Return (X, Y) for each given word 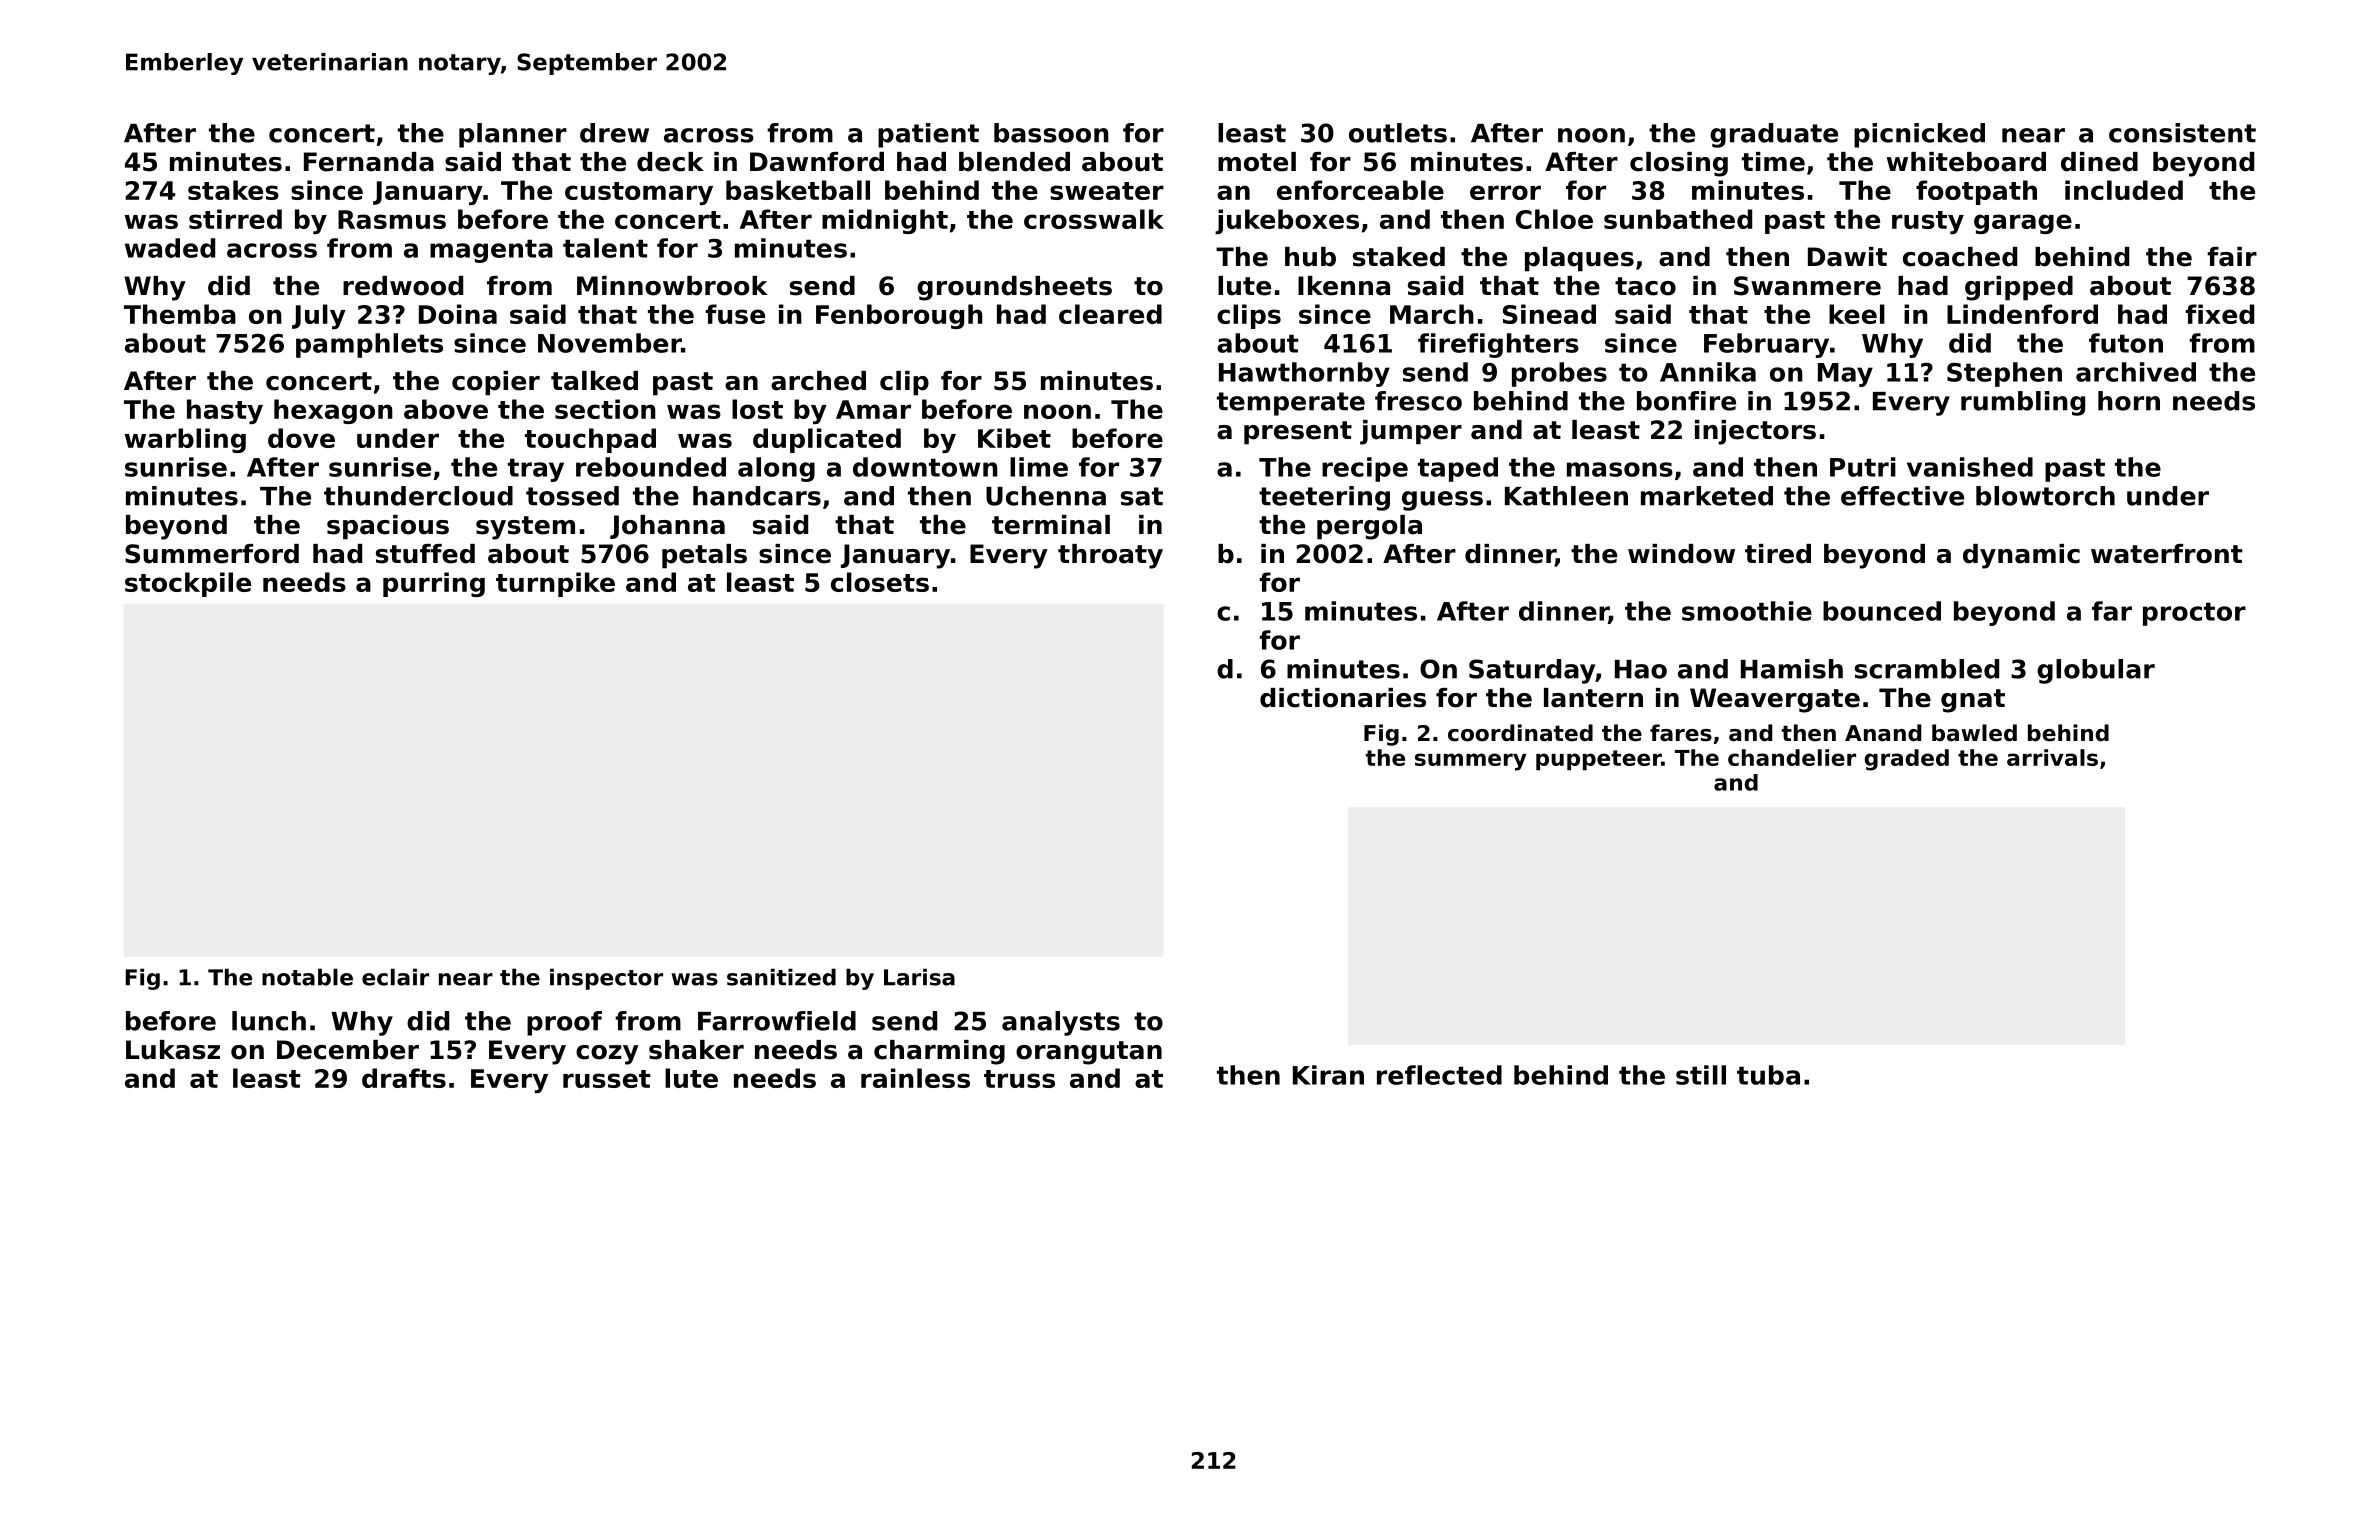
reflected (1439, 1075)
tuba (1768, 1075)
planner (513, 135)
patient (928, 135)
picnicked (1919, 135)
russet (607, 1079)
